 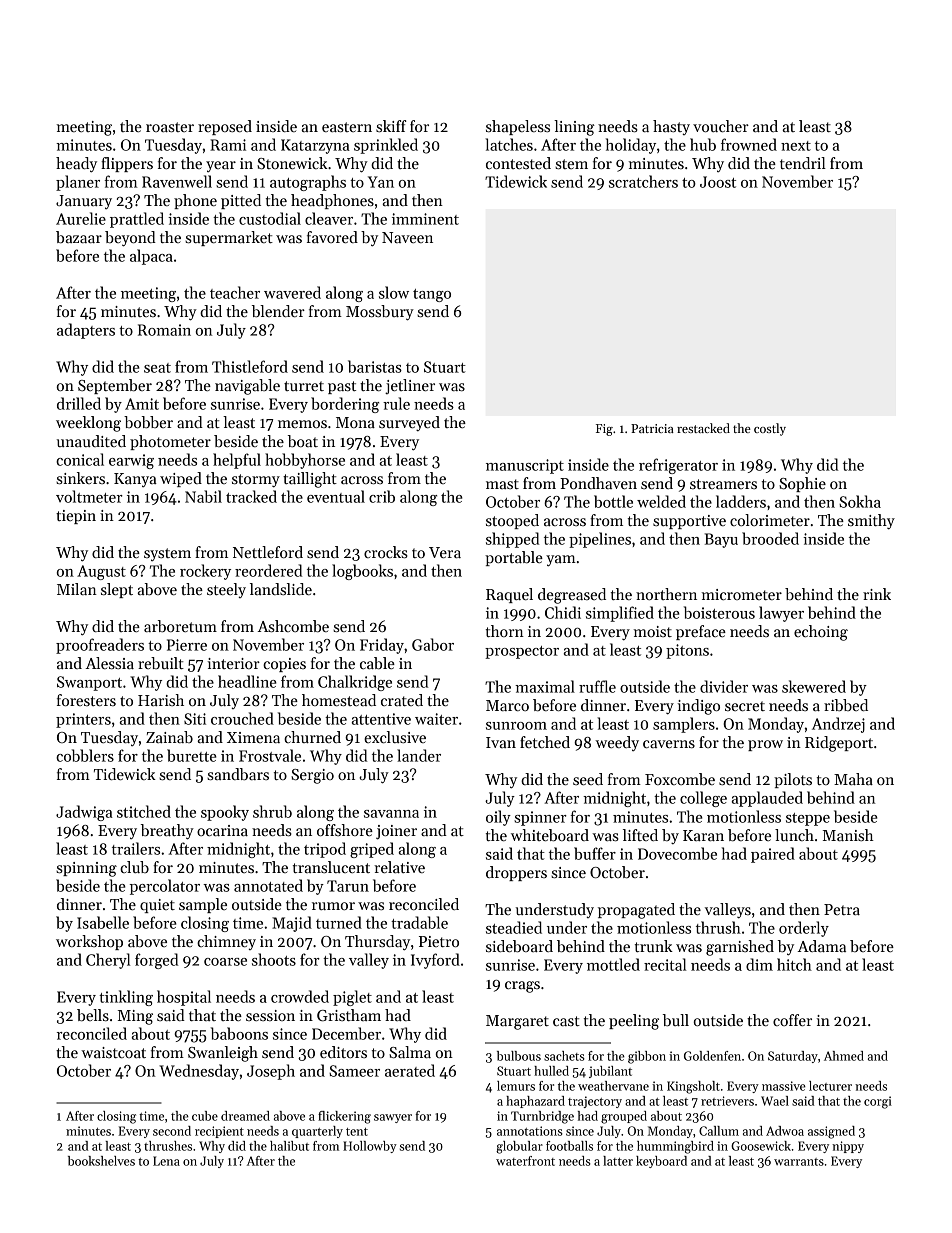 I want to click on Petra, so click(x=842, y=909).
